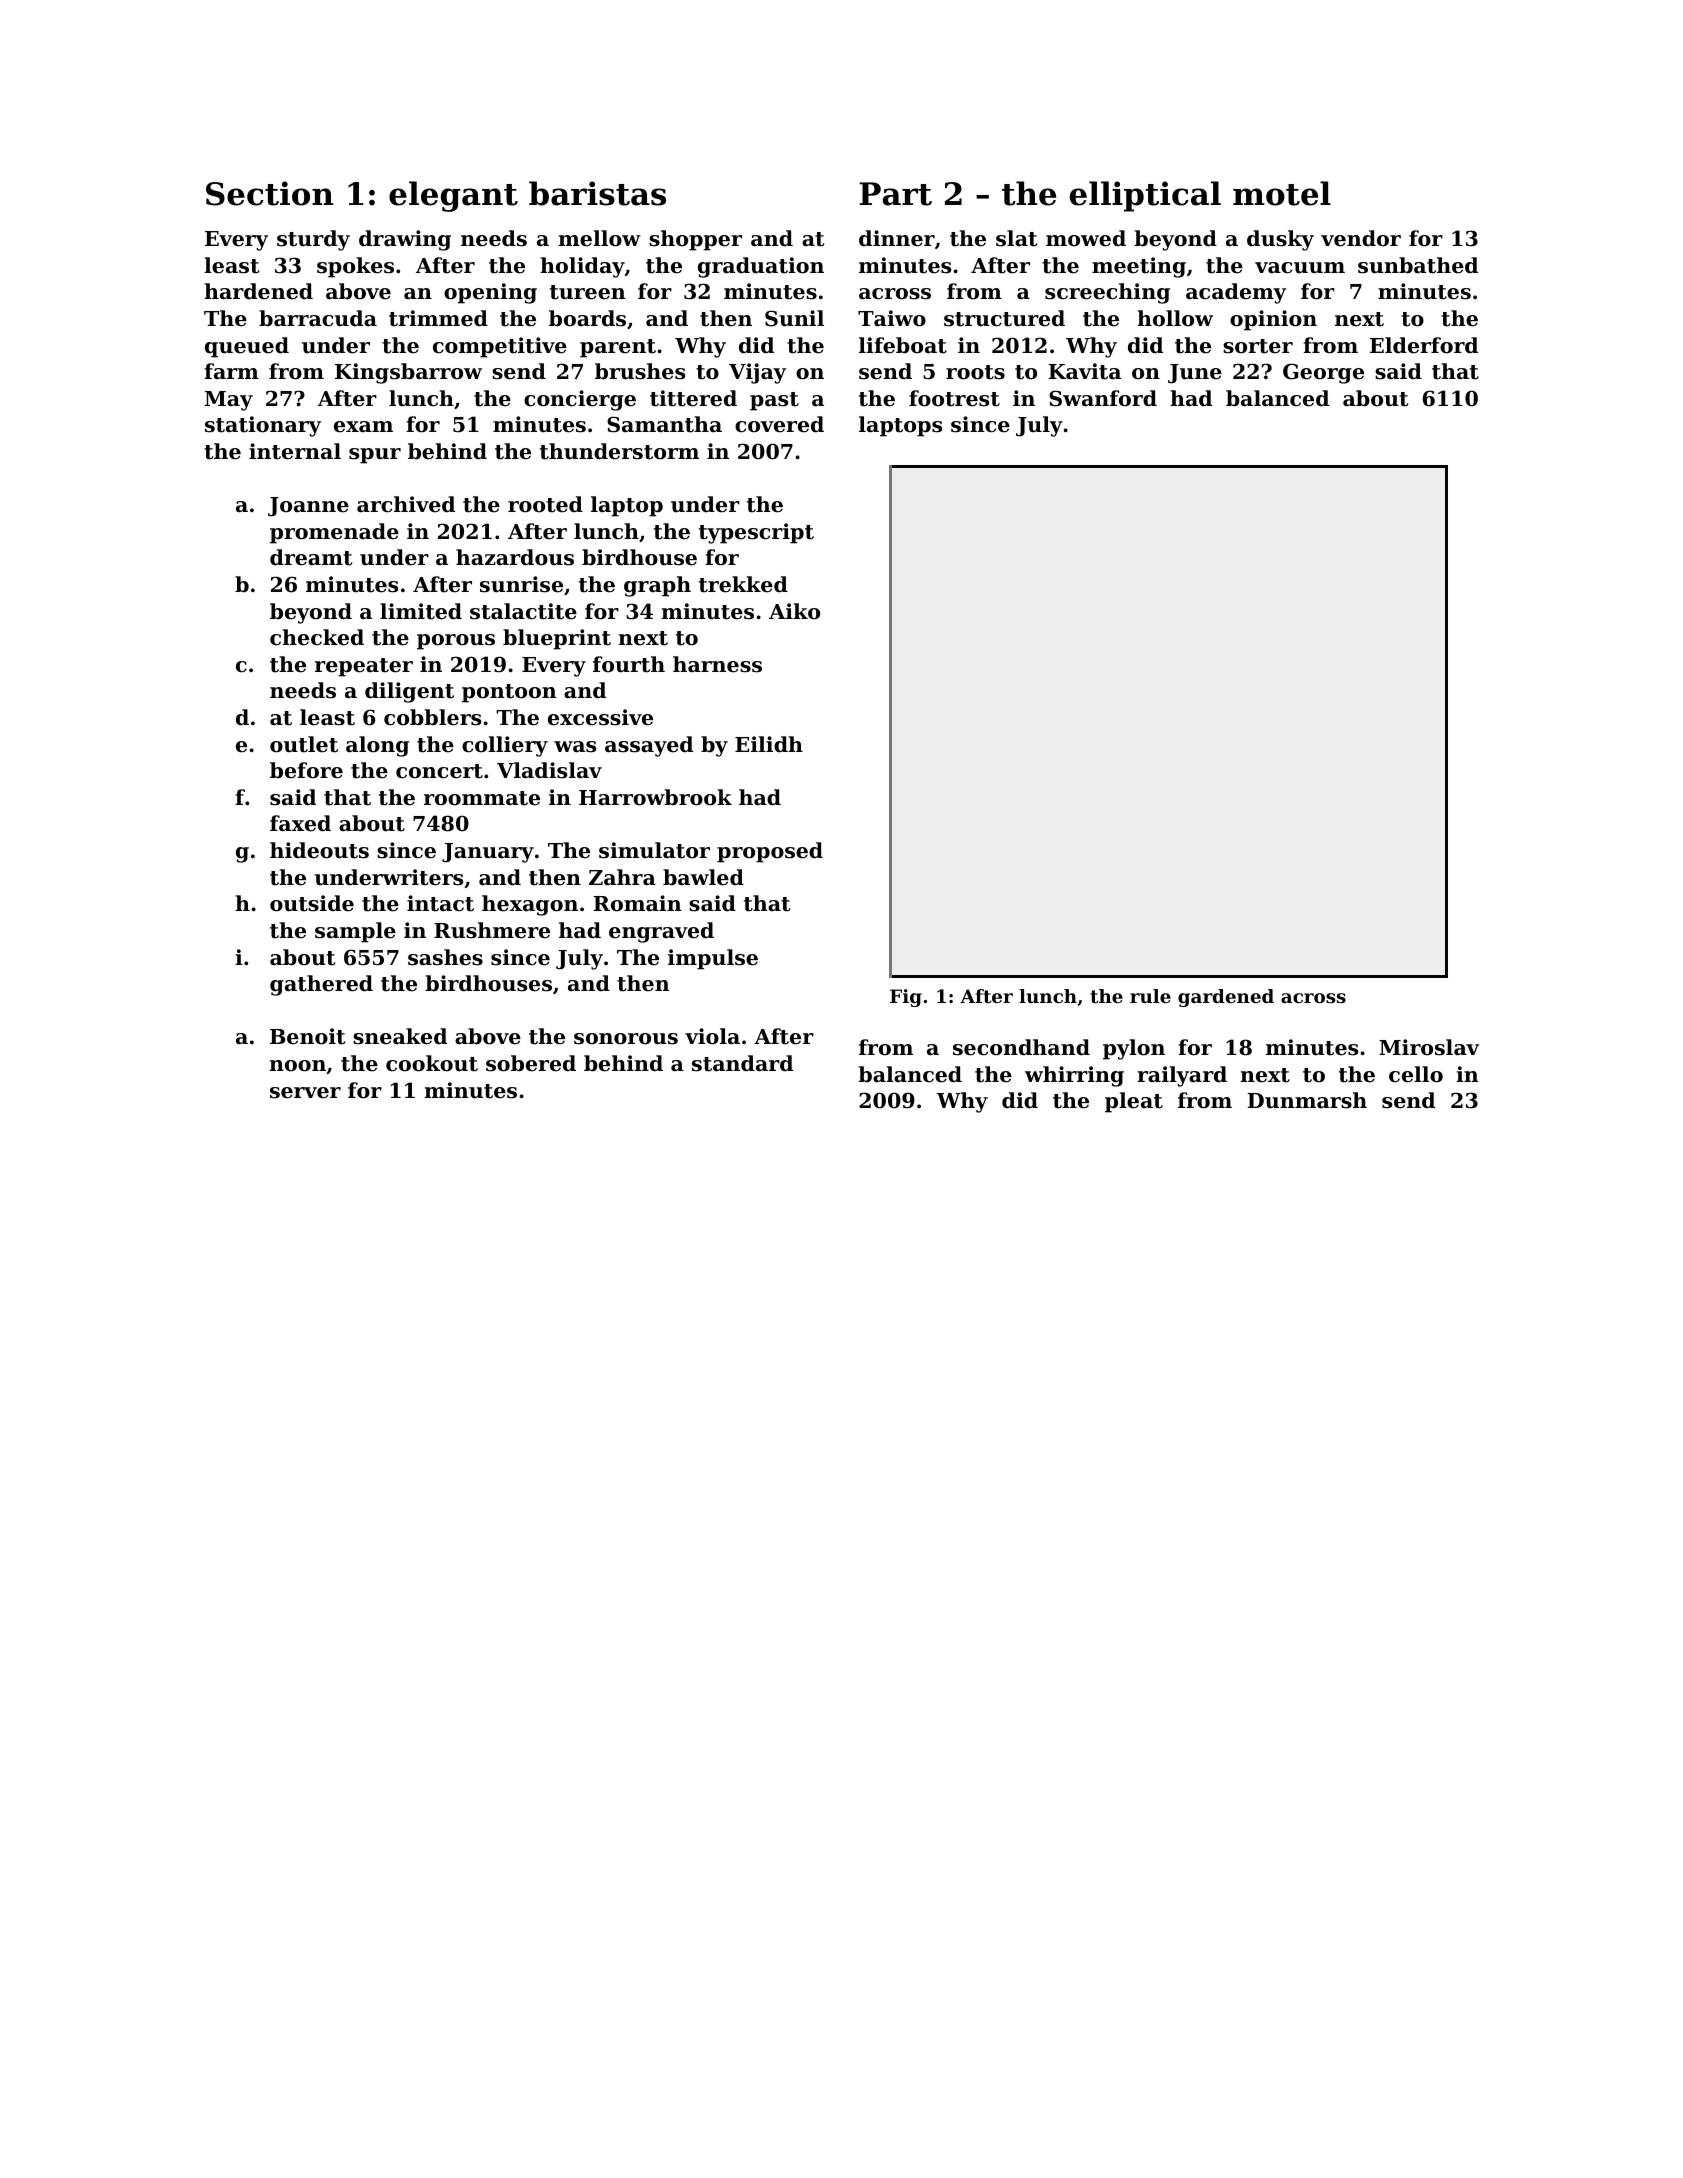 This page has width=1683, height=2178. I want to click on Aiko, so click(794, 611).
